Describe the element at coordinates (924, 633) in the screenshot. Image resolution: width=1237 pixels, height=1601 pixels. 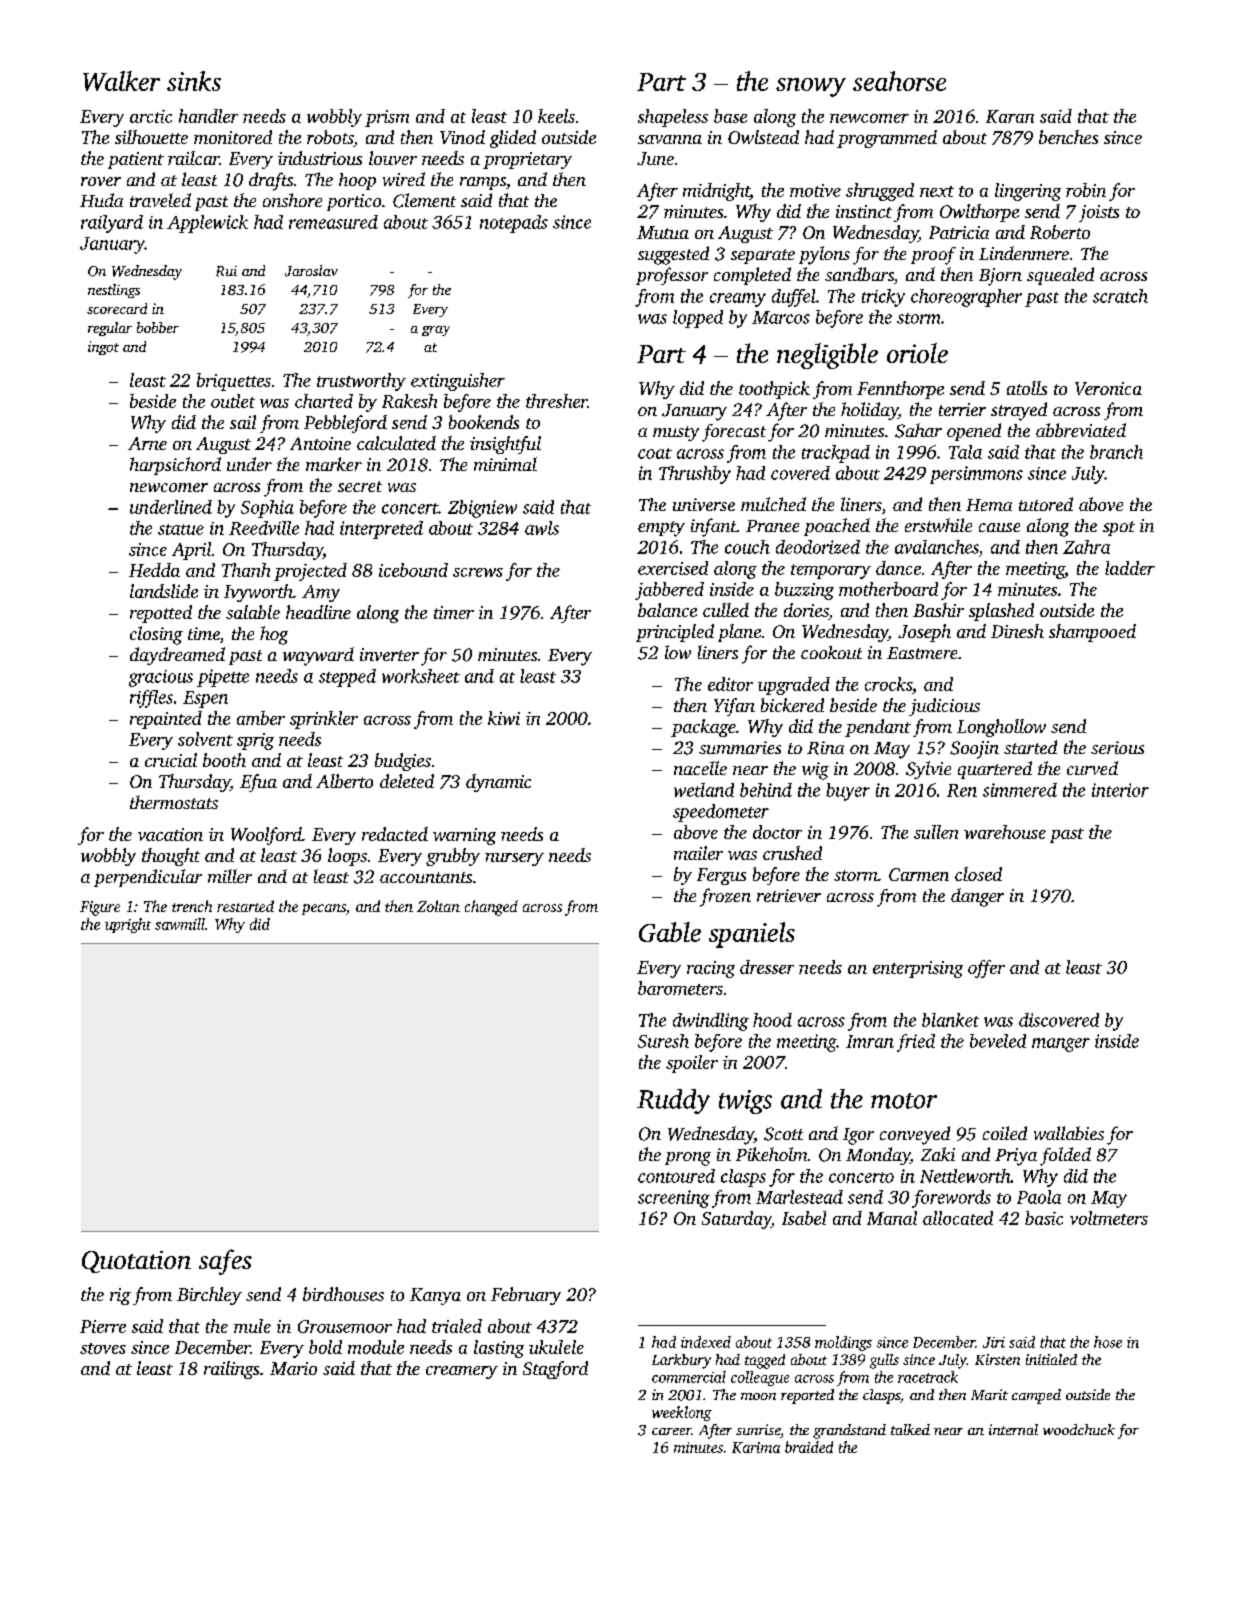
I see `Joseph` at that location.
